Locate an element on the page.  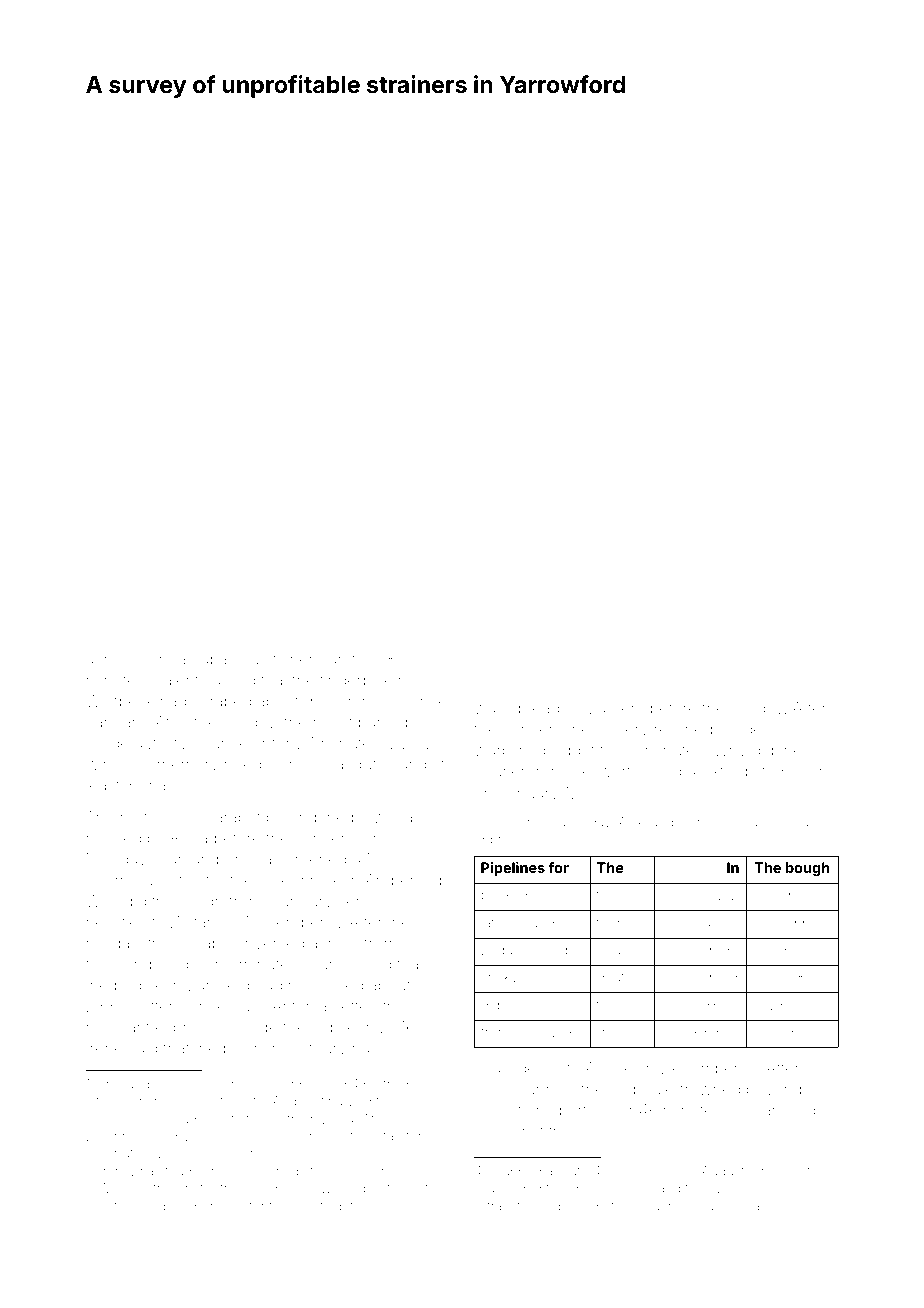
June is located at coordinates (409, 1172).
